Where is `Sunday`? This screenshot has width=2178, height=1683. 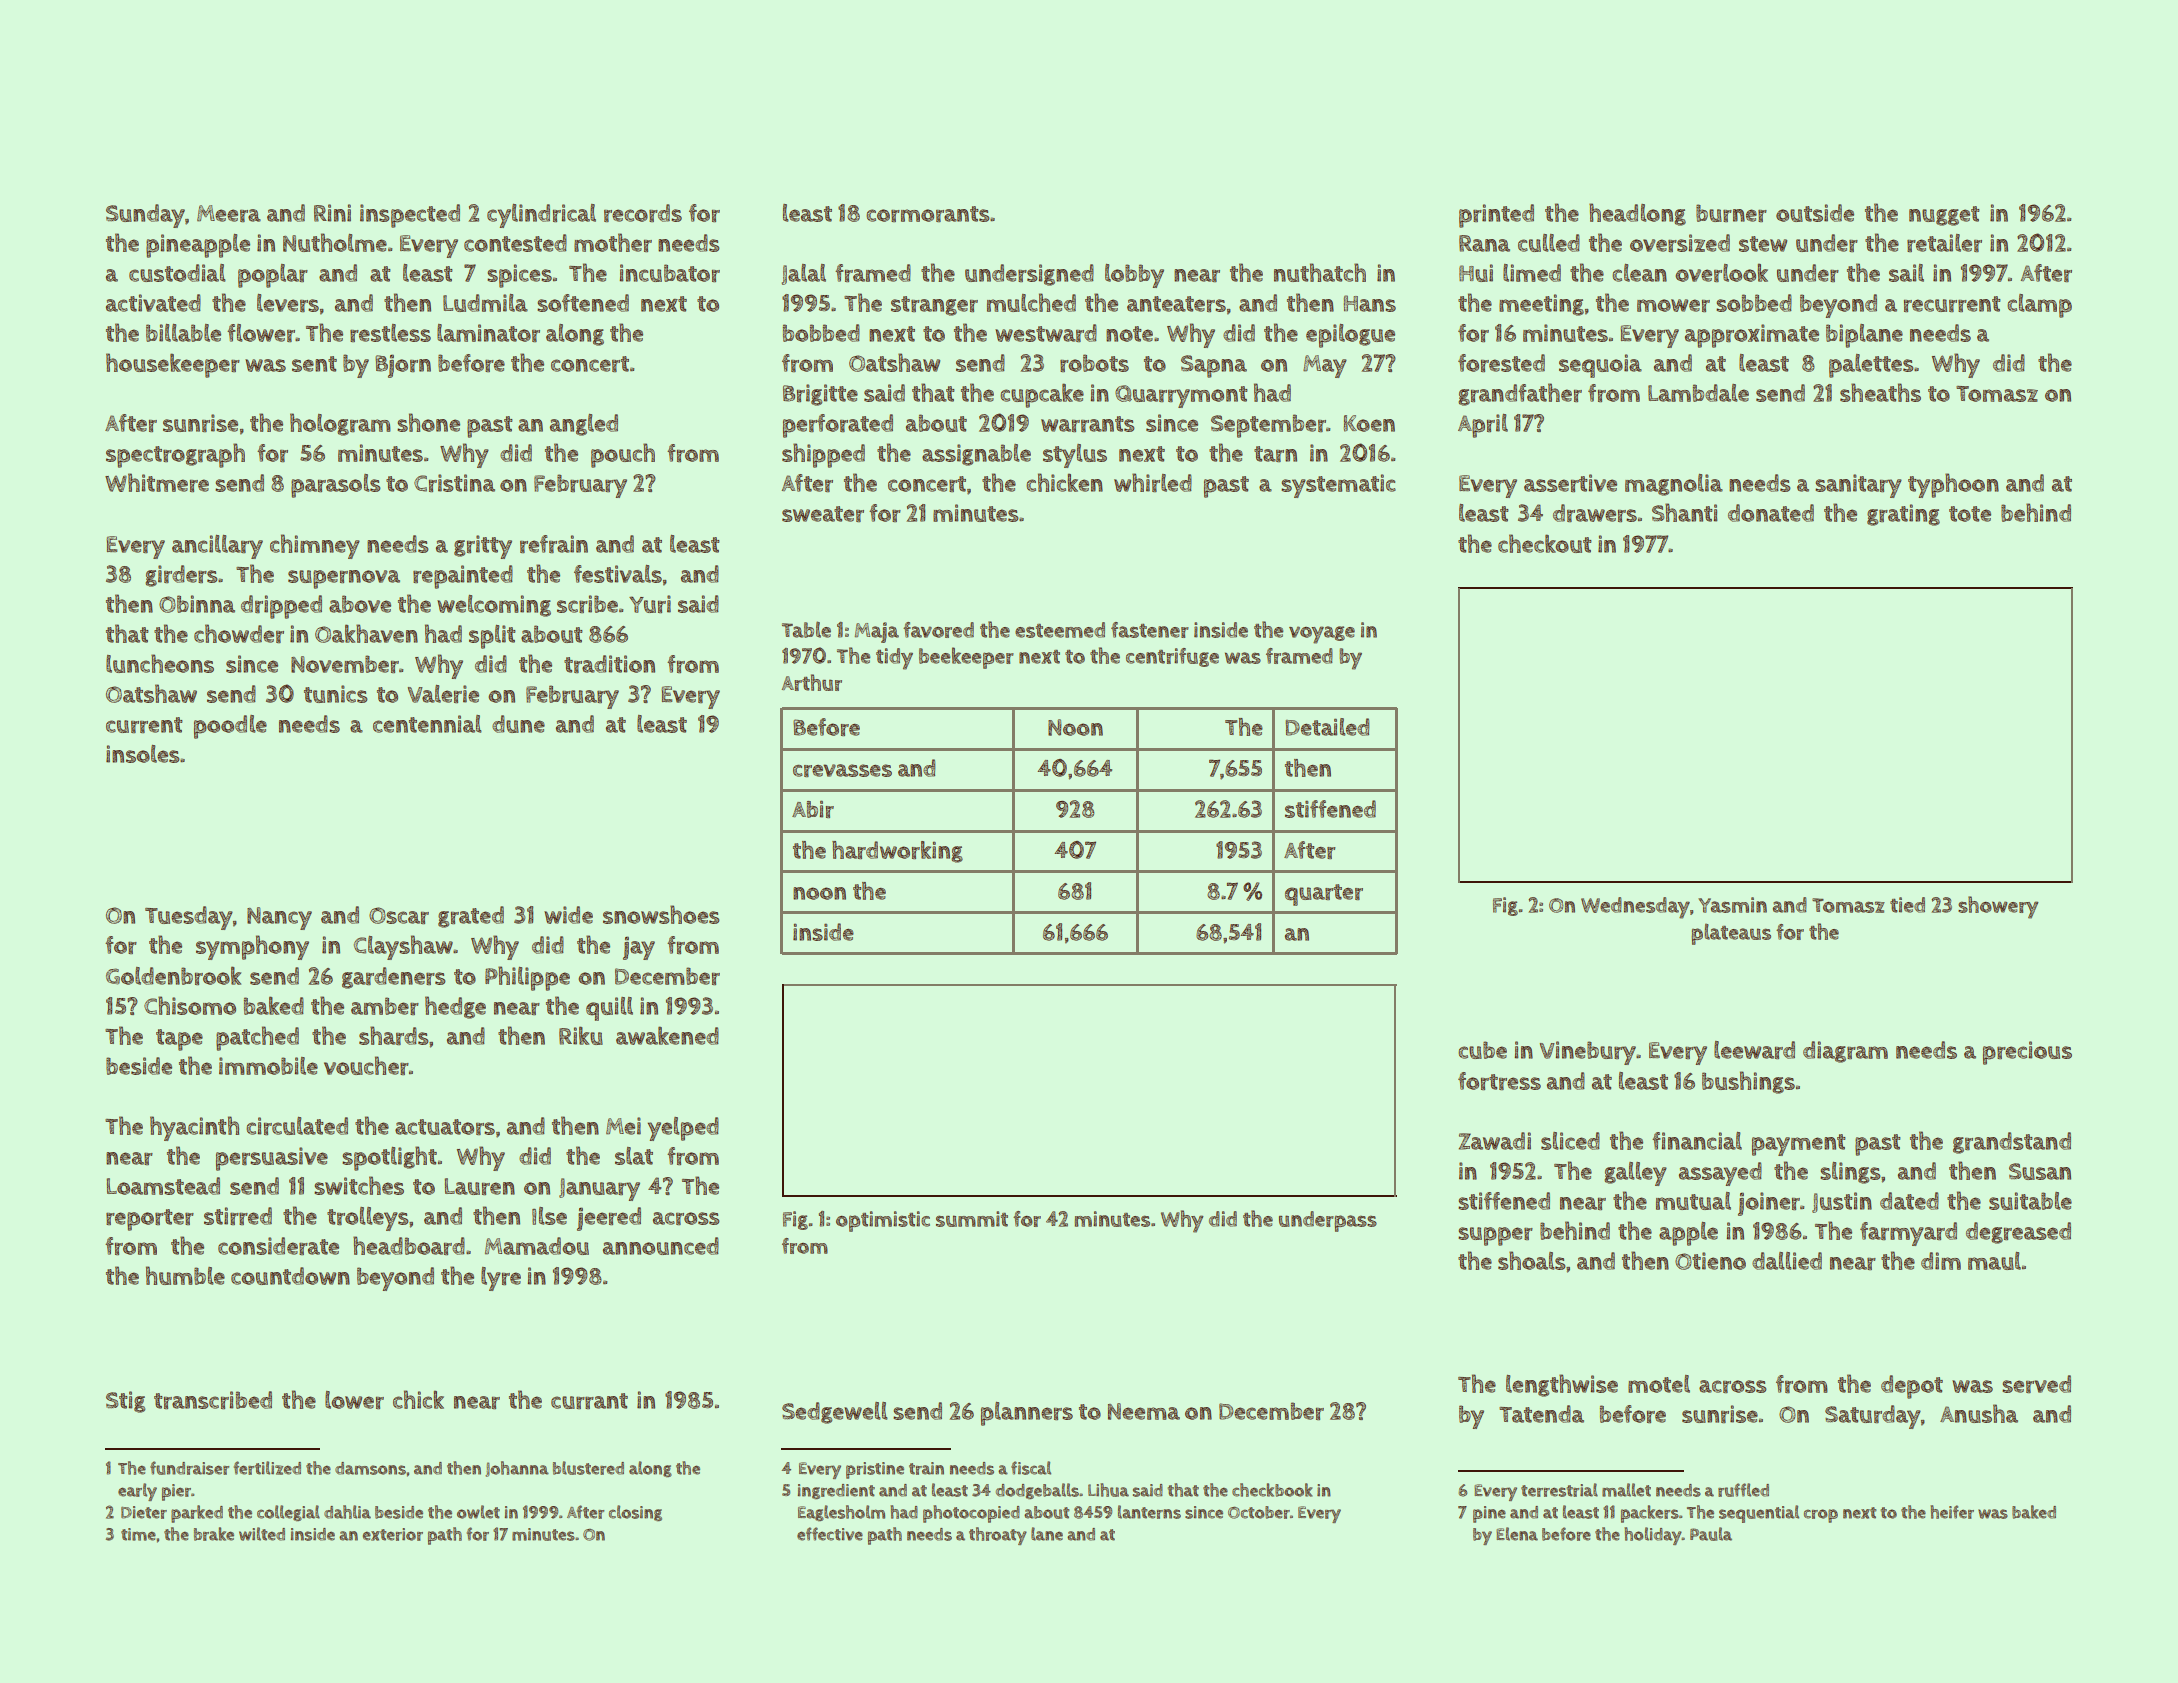
Sunday is located at coordinates (145, 216).
